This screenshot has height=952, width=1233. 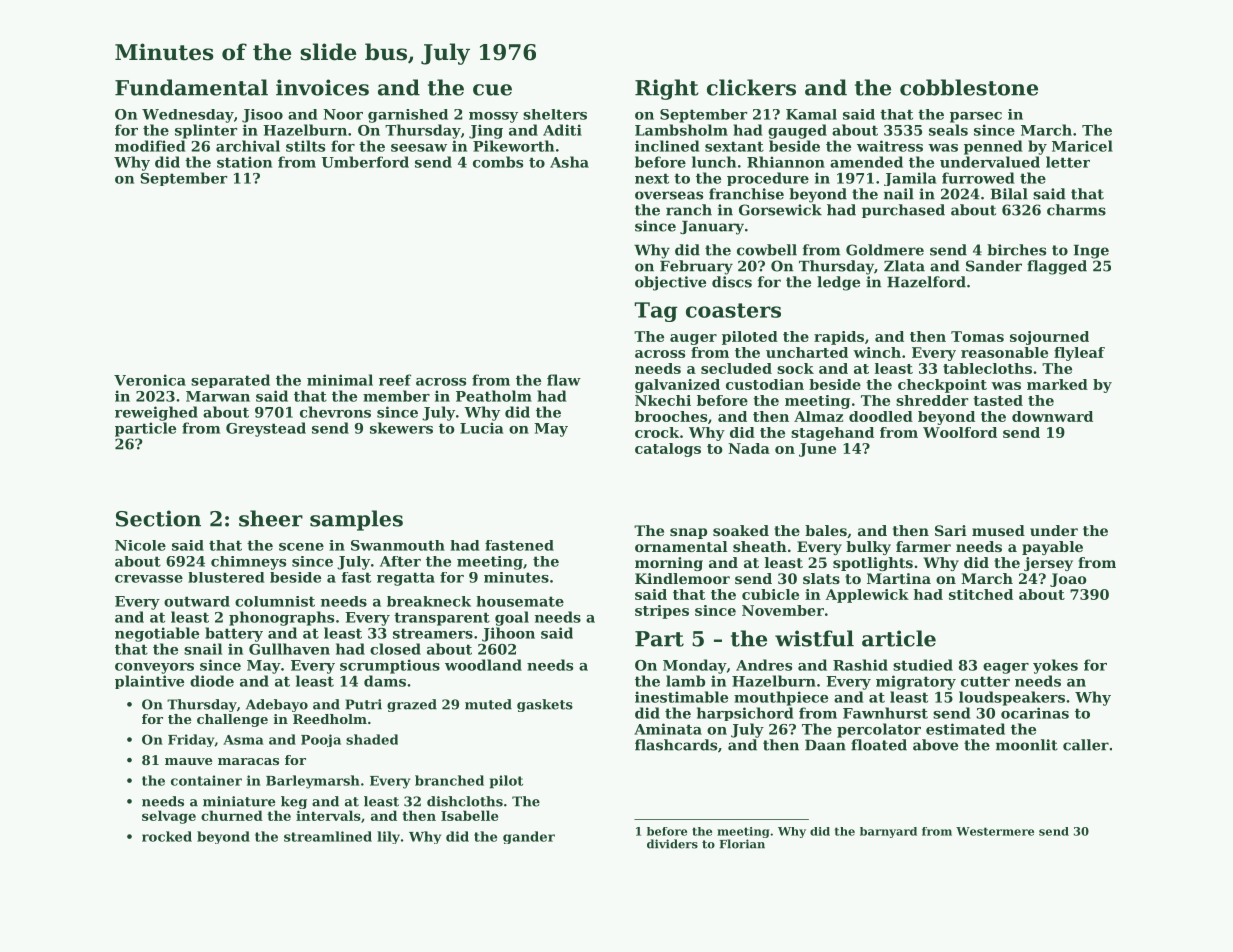 I want to click on stitched, so click(x=981, y=594).
